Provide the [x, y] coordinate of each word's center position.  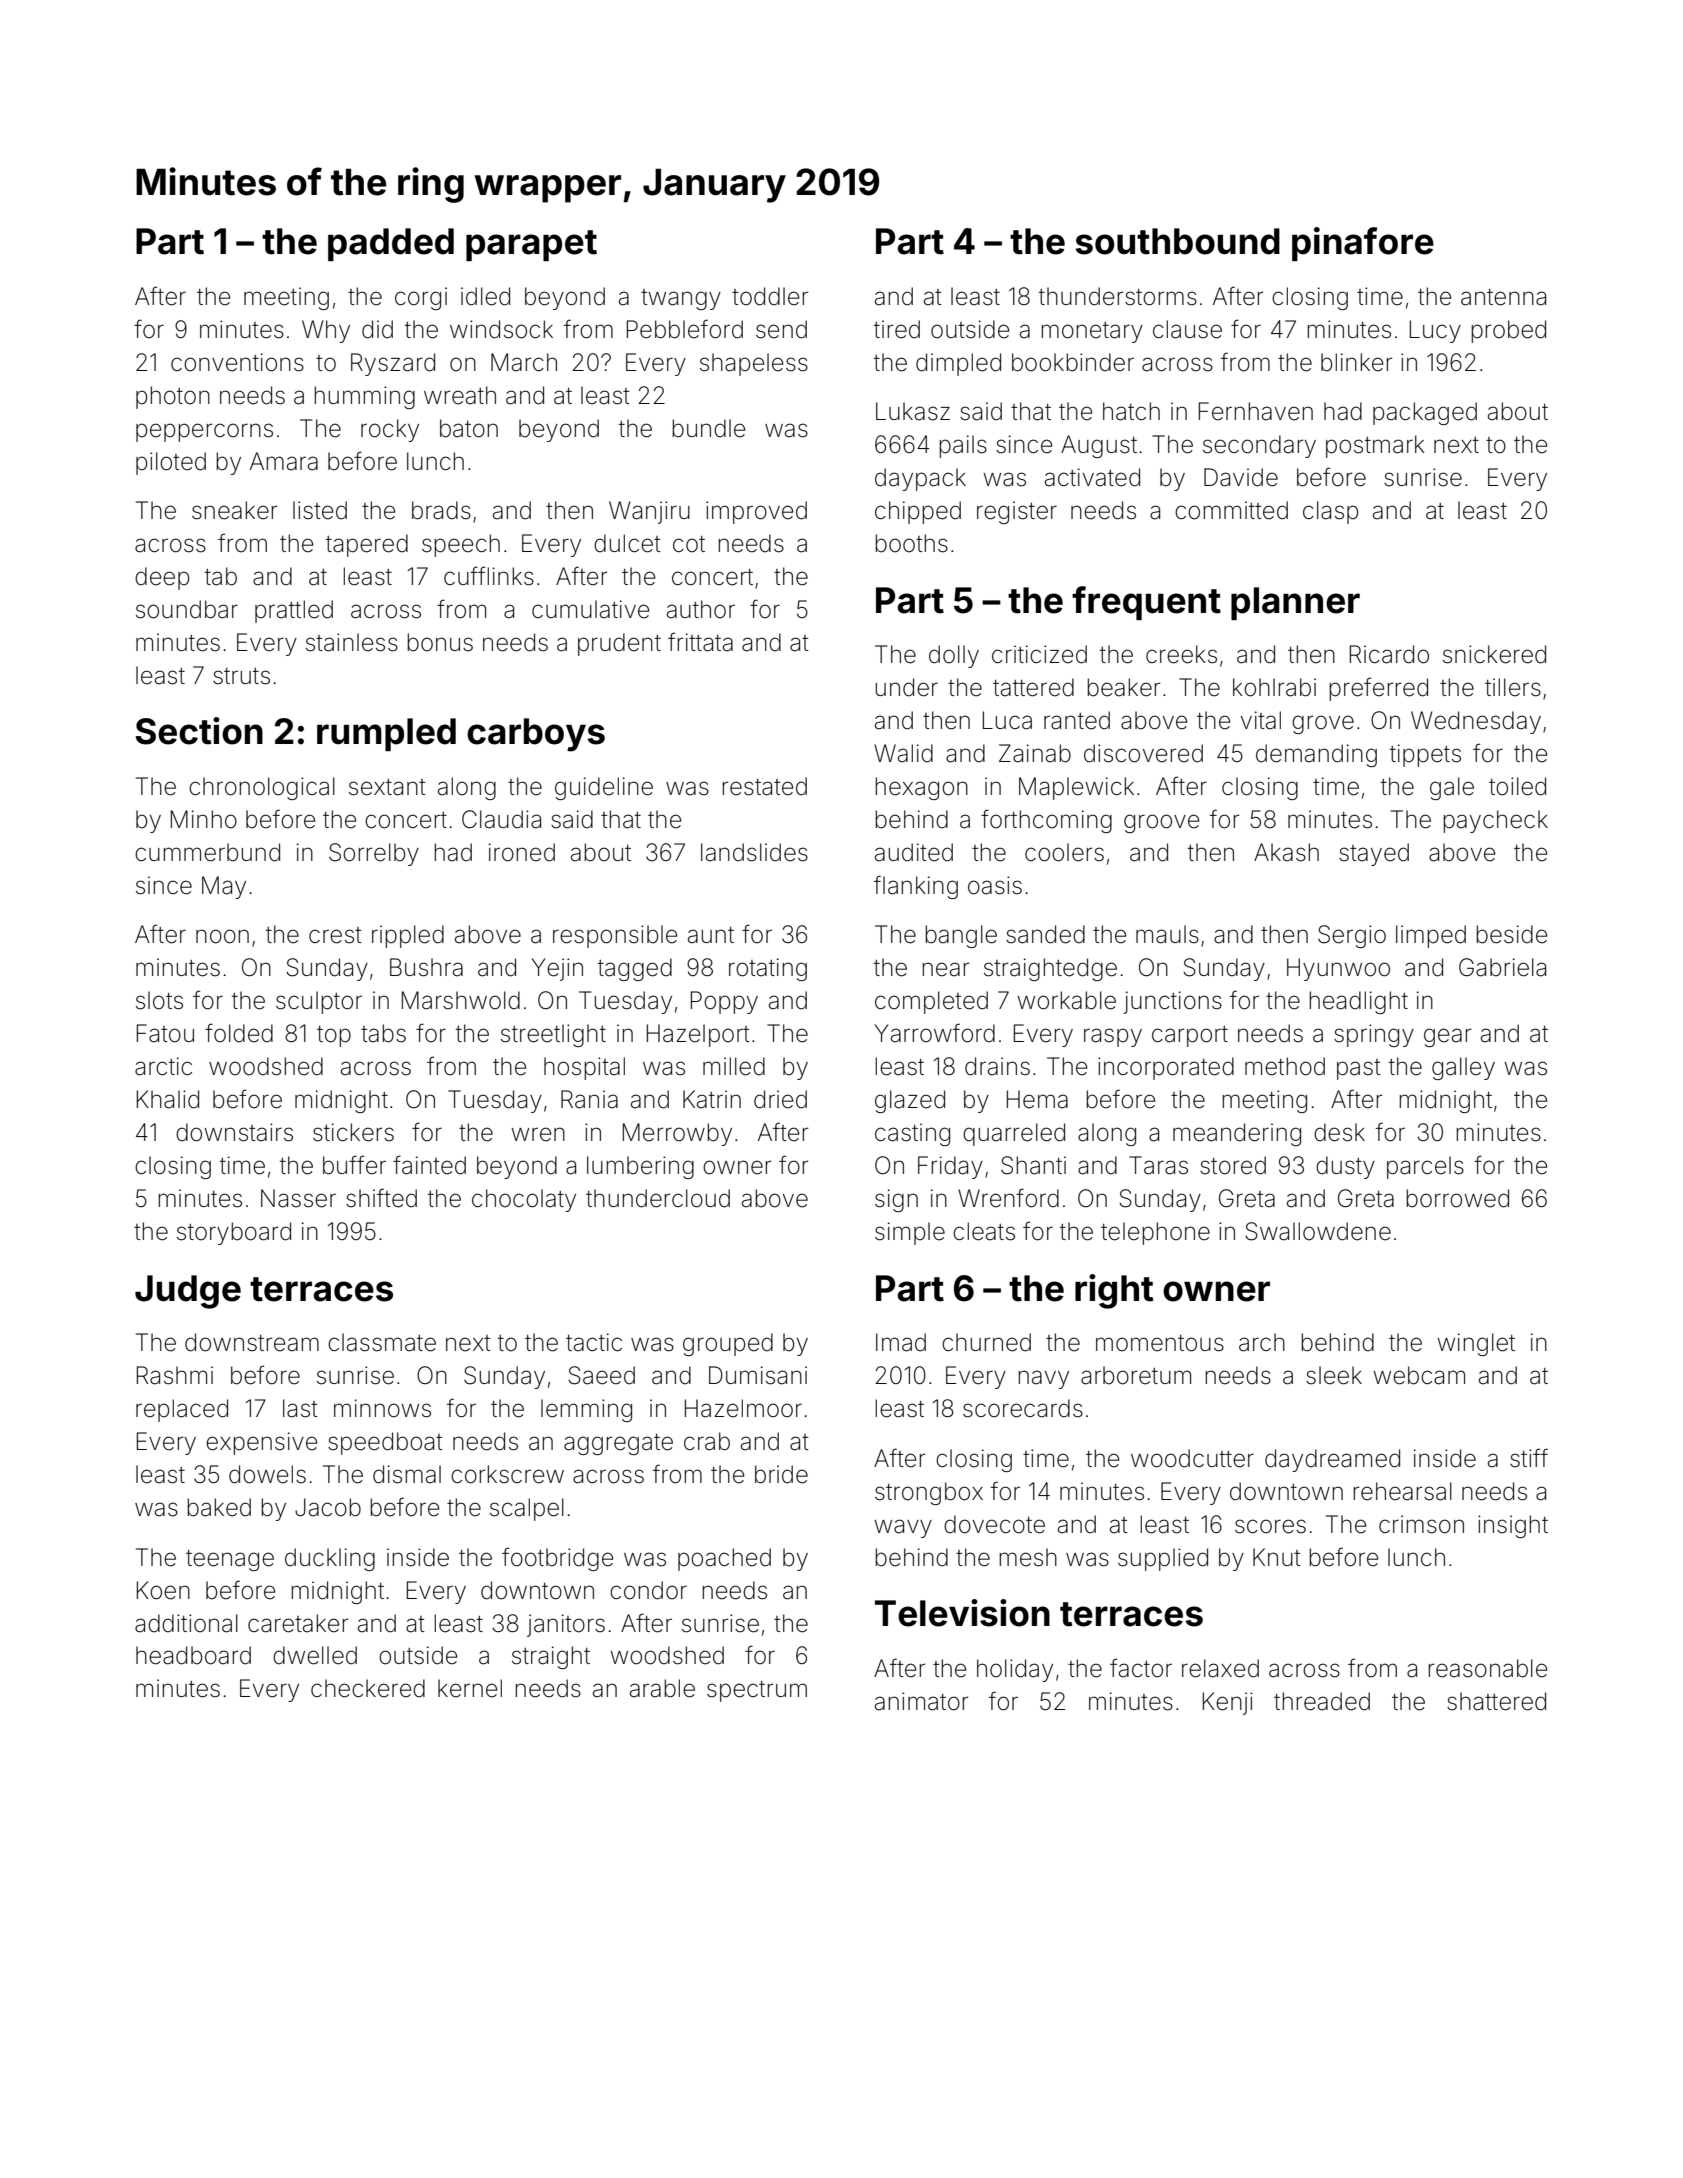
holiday [1015, 1670]
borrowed [1457, 1198]
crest [335, 935]
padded [391, 244]
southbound [1178, 241]
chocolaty [524, 1200]
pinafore [1363, 244]
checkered [368, 1688]
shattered [1496, 1701]
